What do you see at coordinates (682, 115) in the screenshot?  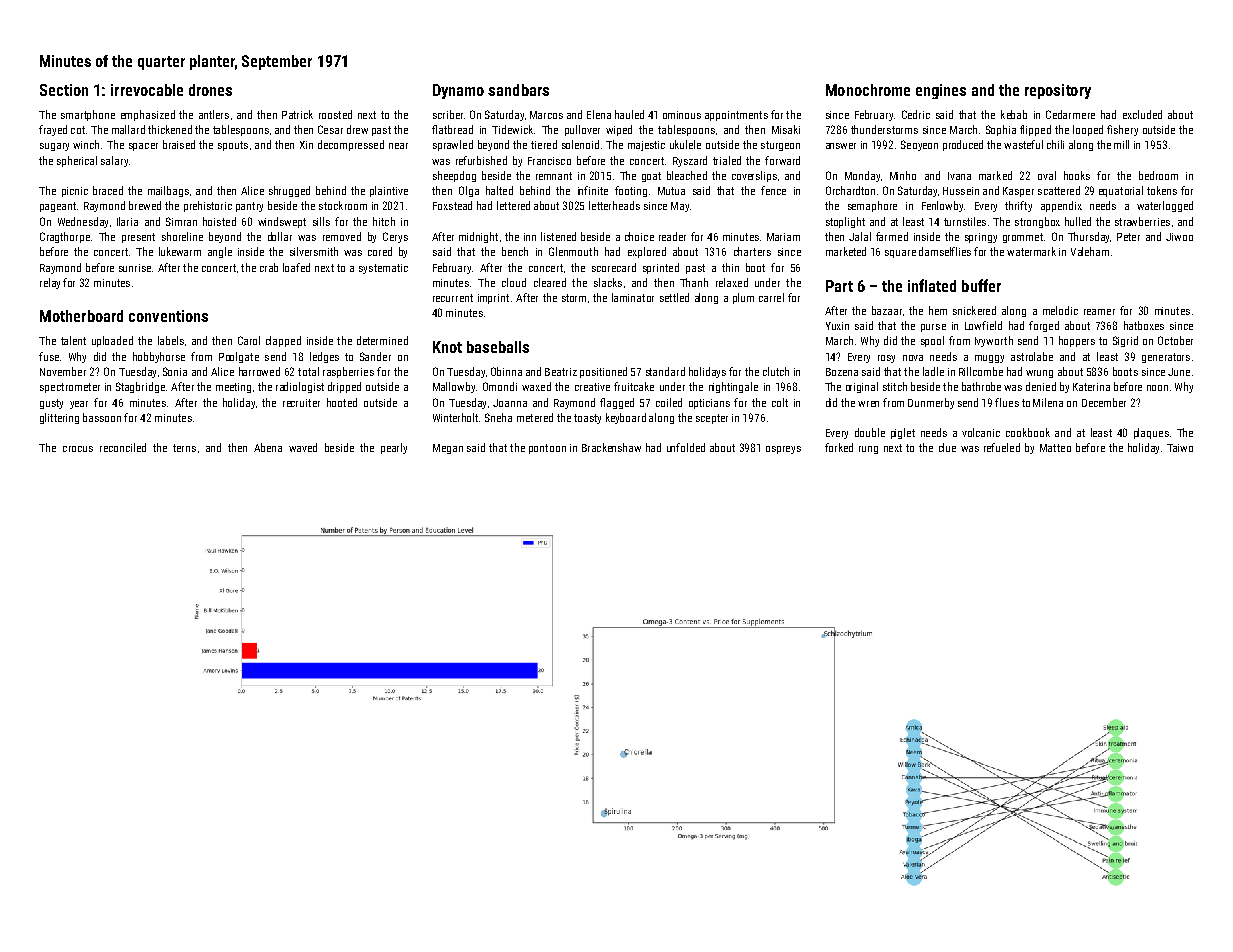 I see `ominous` at bounding box center [682, 115].
